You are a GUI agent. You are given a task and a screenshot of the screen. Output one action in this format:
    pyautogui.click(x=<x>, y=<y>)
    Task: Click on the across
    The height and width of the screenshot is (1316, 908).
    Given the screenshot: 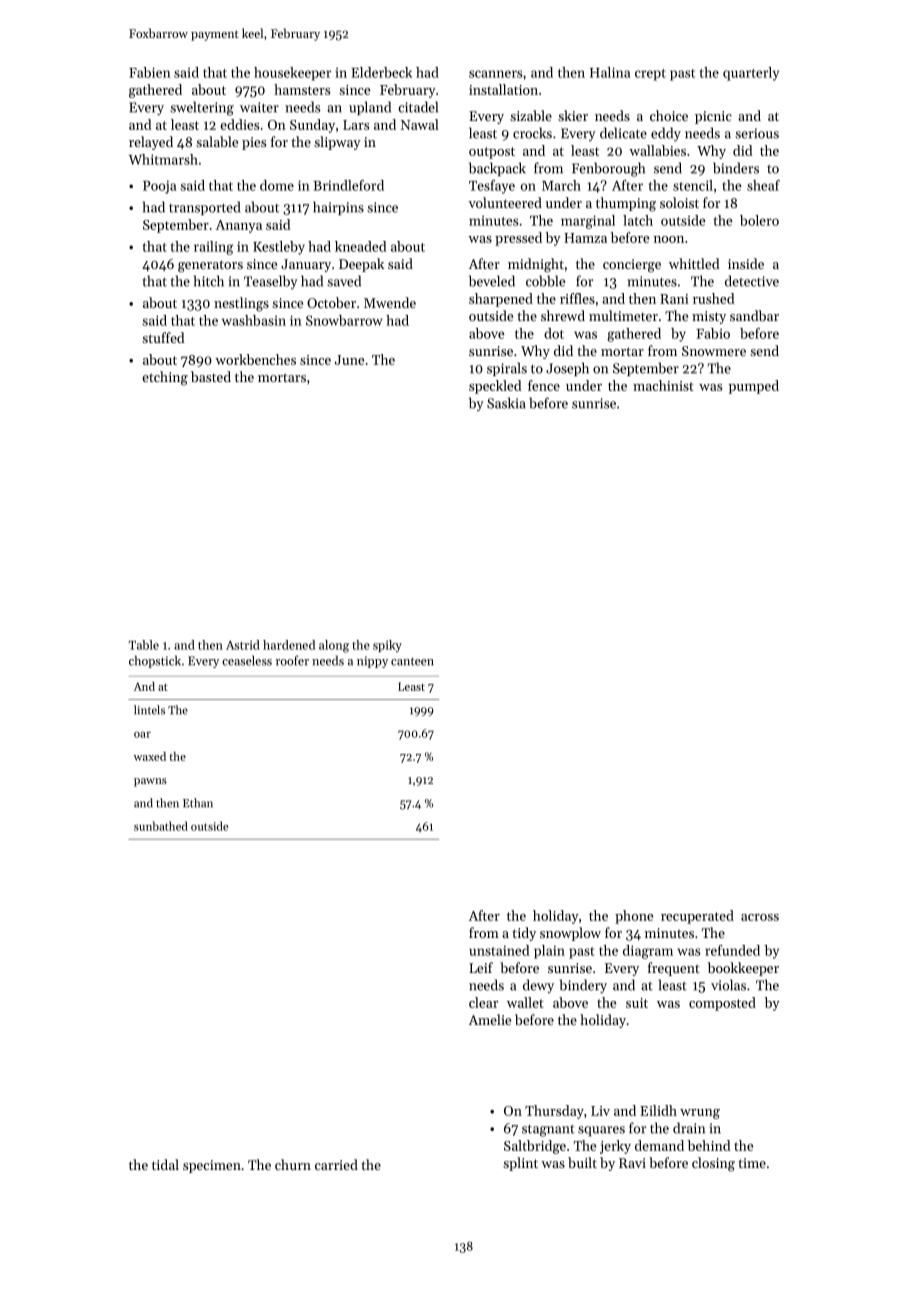 What is the action you would take?
    pyautogui.click(x=760, y=917)
